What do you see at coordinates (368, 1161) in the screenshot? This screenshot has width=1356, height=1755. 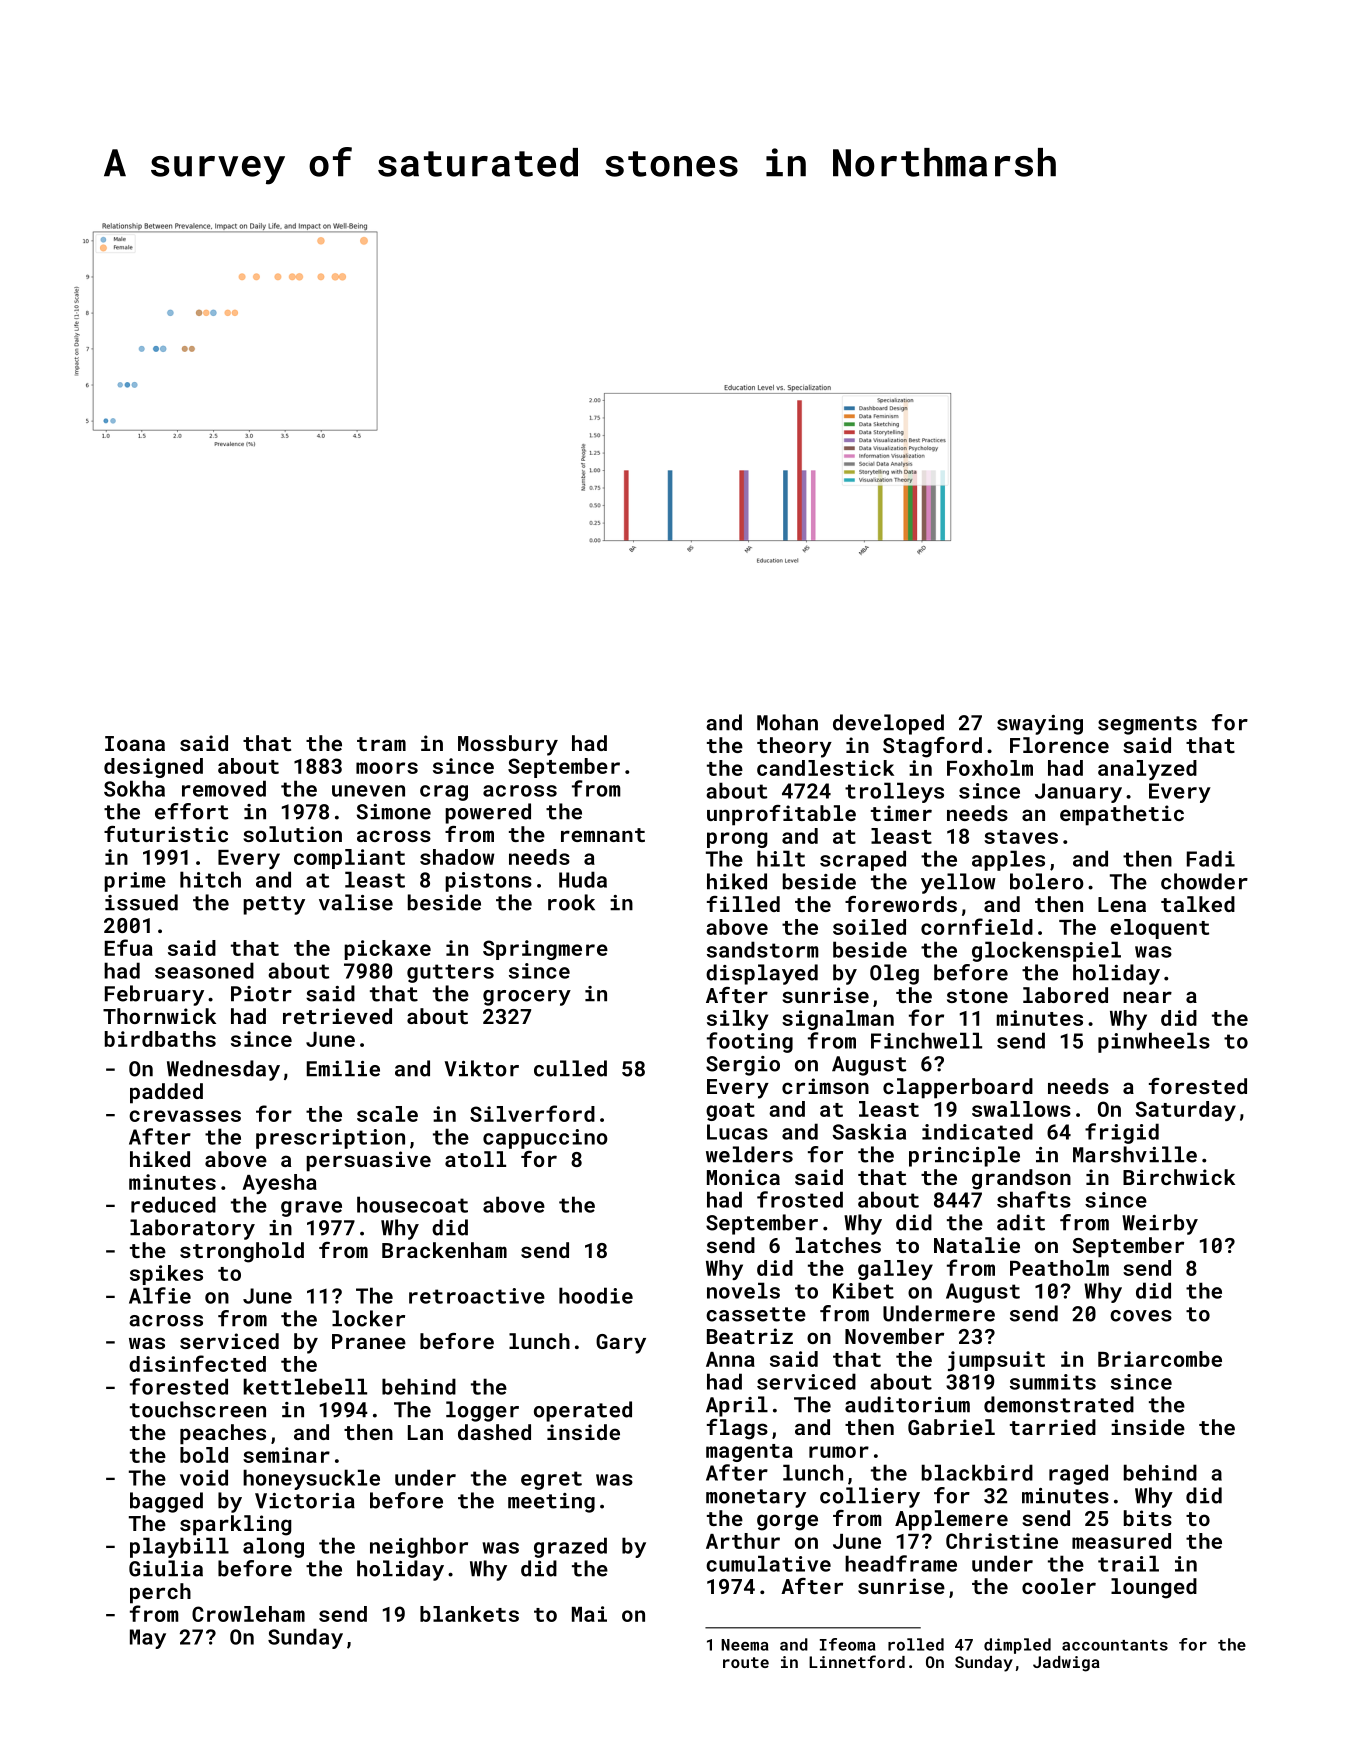 I see `persuasive` at bounding box center [368, 1161].
